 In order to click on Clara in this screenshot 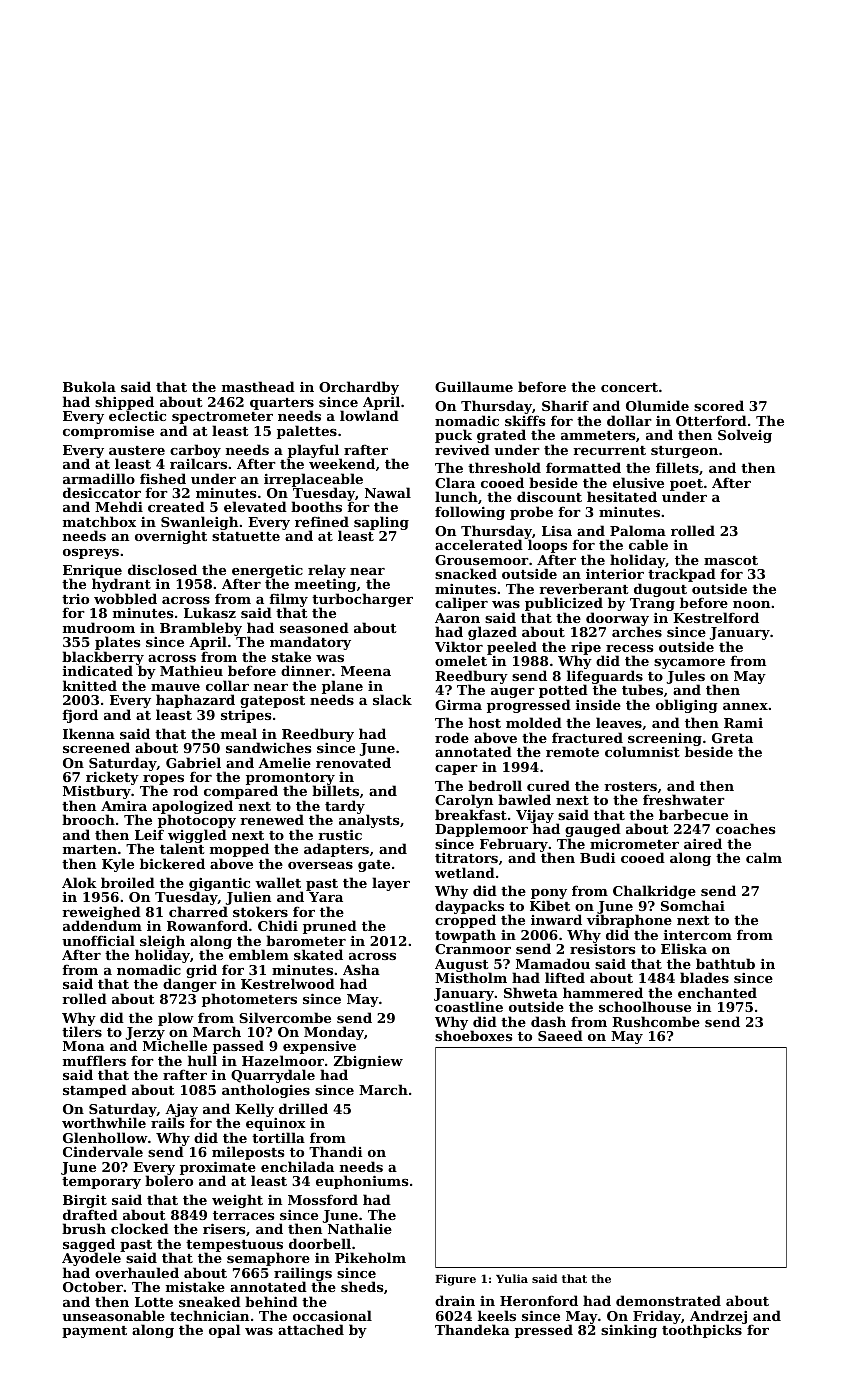, I will do `click(455, 482)`.
